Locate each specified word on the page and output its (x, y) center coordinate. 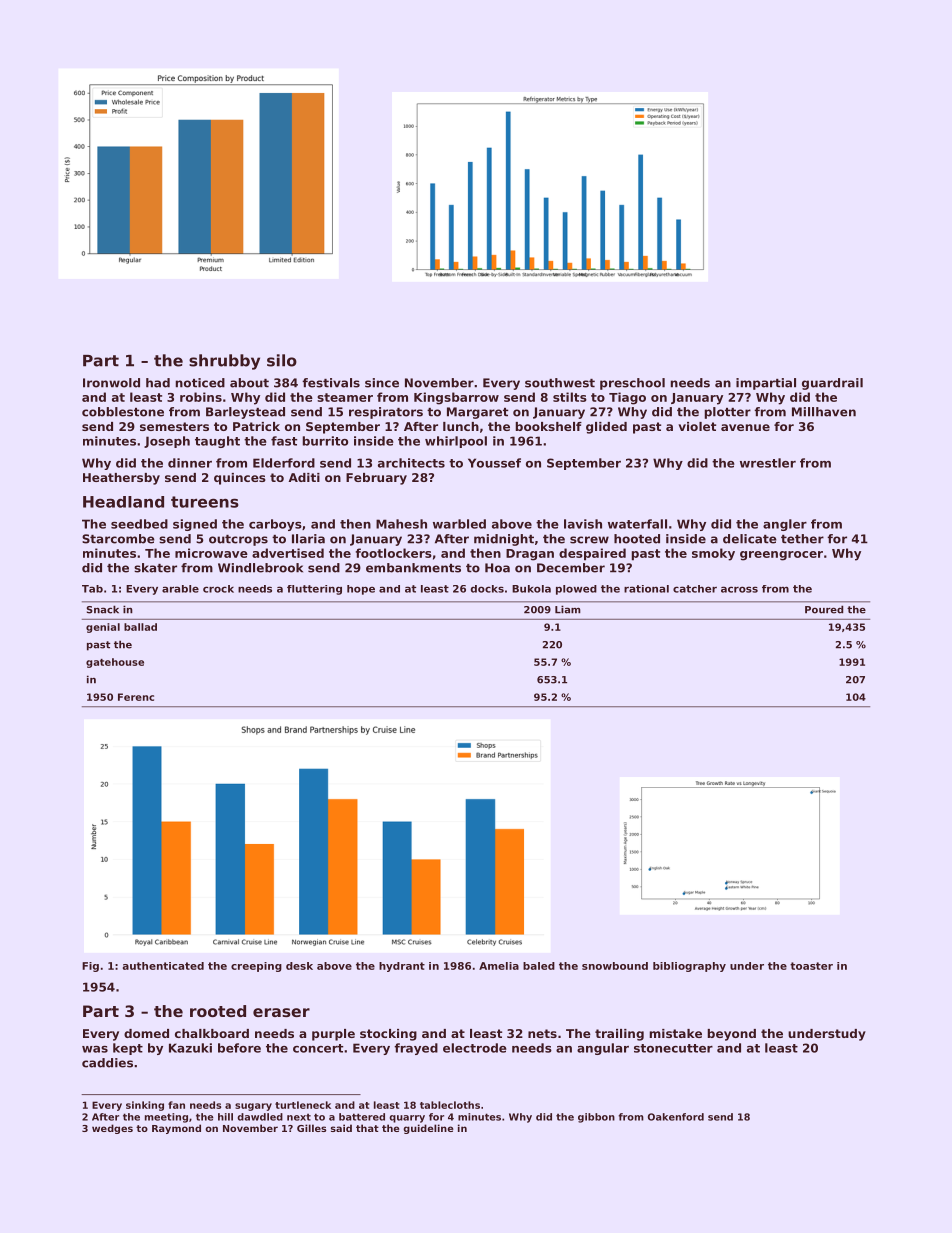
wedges (112, 1129)
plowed (576, 590)
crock (218, 589)
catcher (695, 589)
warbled (459, 524)
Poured (824, 609)
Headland (123, 502)
